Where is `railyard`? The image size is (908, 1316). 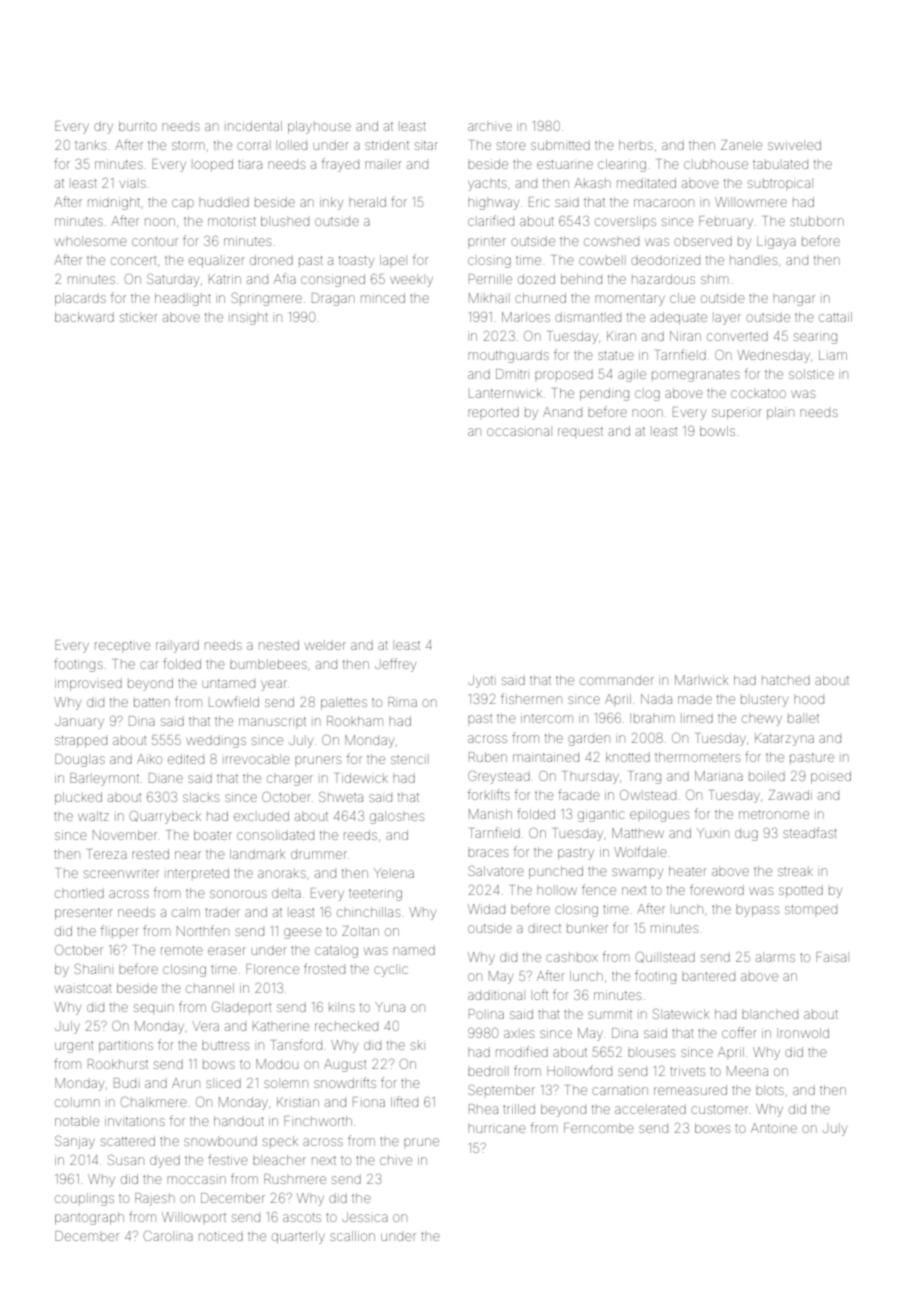
railyard is located at coordinates (177, 646).
